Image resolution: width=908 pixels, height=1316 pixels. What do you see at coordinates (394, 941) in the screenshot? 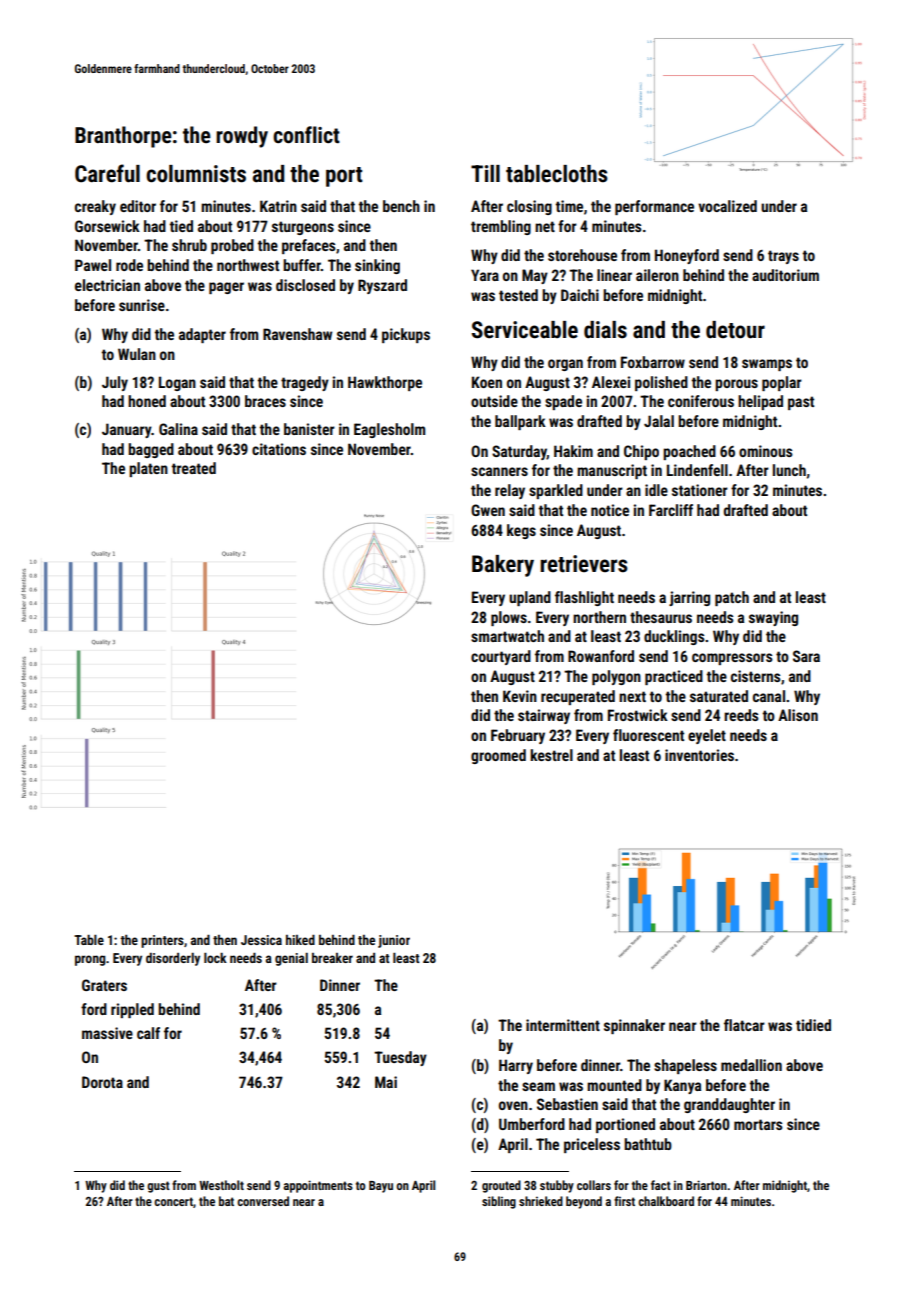
I see `junior` at bounding box center [394, 941].
